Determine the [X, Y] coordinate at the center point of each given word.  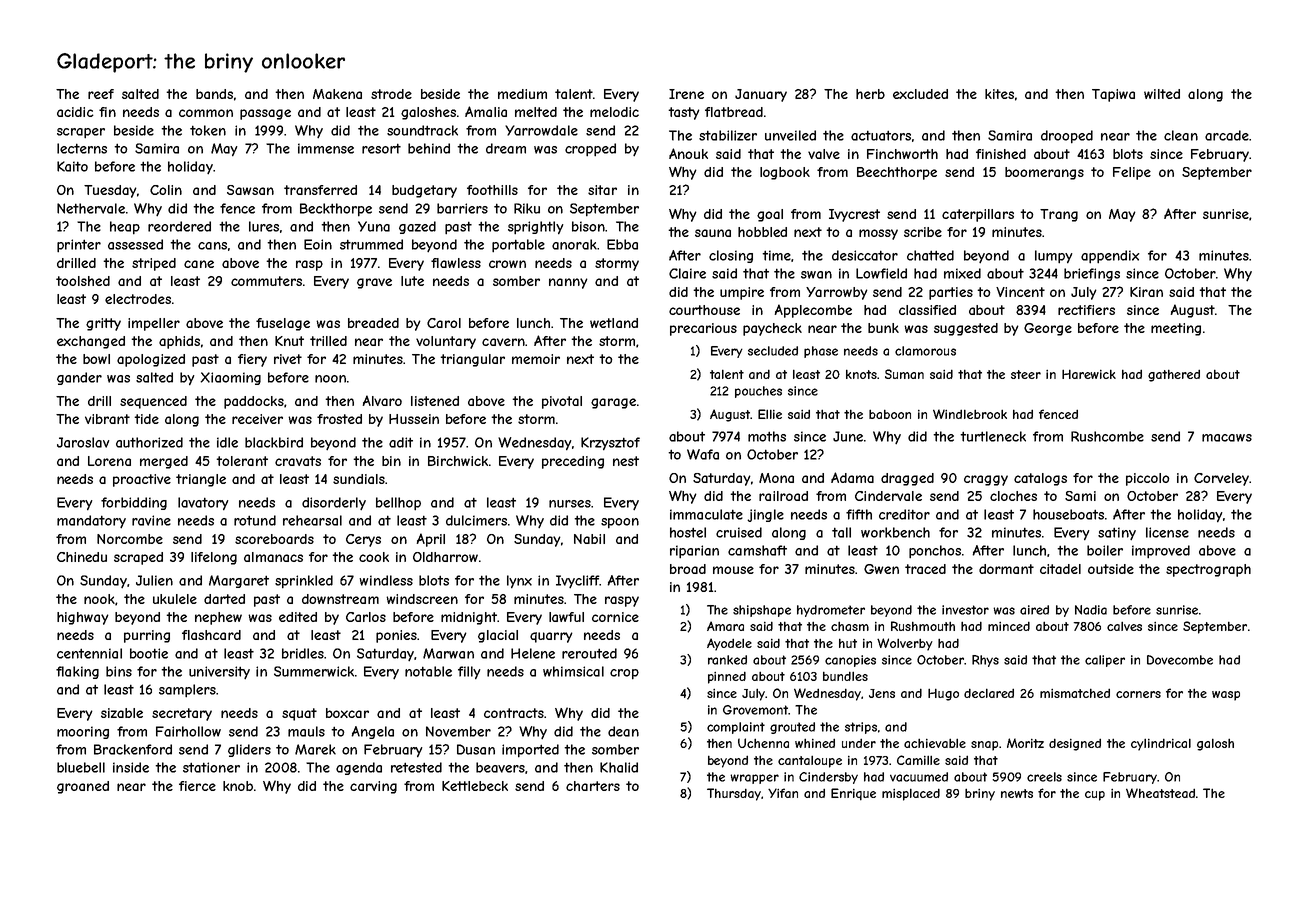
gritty [103, 324]
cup [1095, 796]
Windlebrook [970, 414]
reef [101, 94]
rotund [255, 520]
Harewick [1089, 374]
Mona [776, 478]
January [761, 95]
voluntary [446, 342]
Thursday [734, 794]
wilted [1162, 94]
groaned [83, 787]
